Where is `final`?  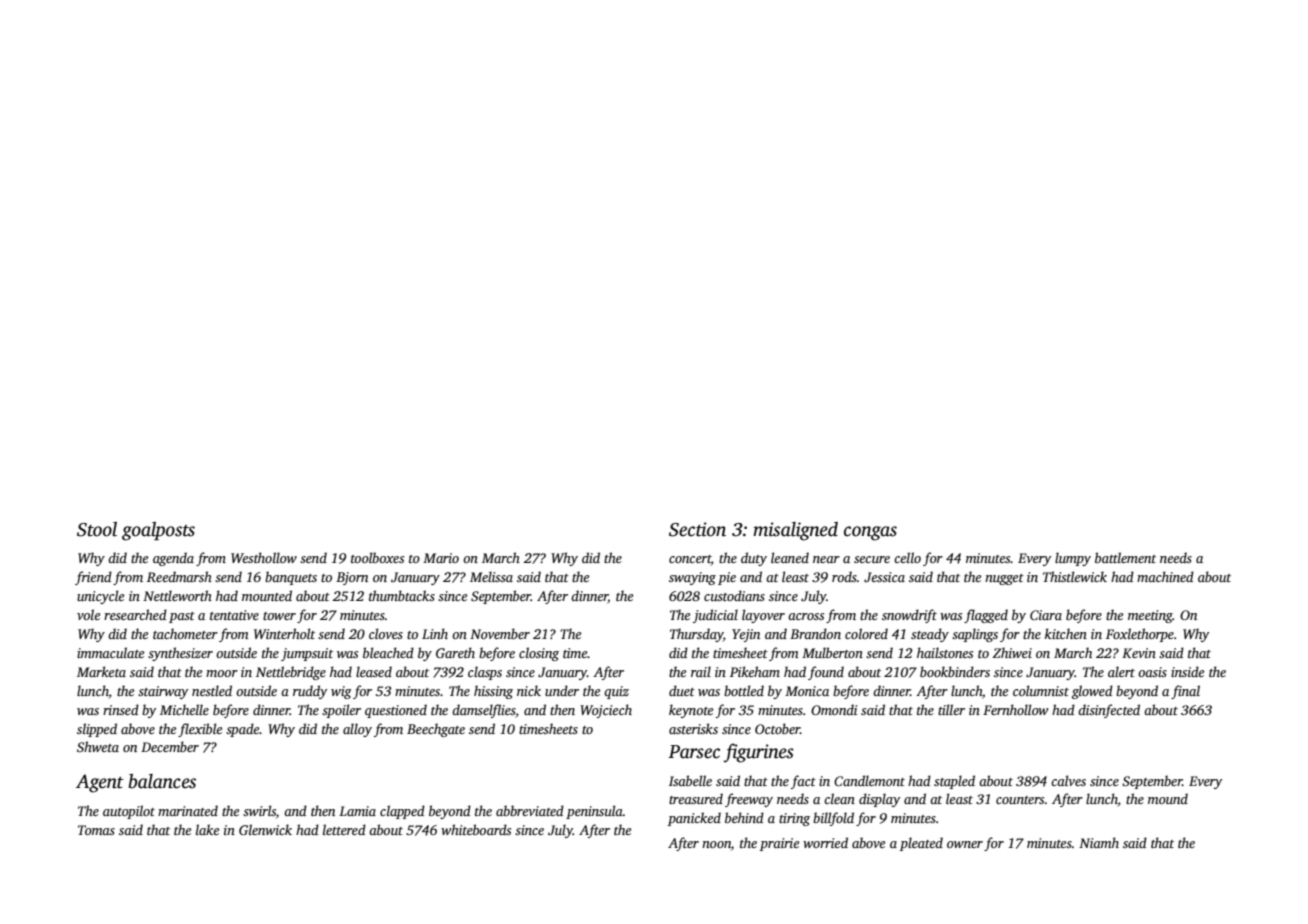
final is located at coordinates (1185, 692).
